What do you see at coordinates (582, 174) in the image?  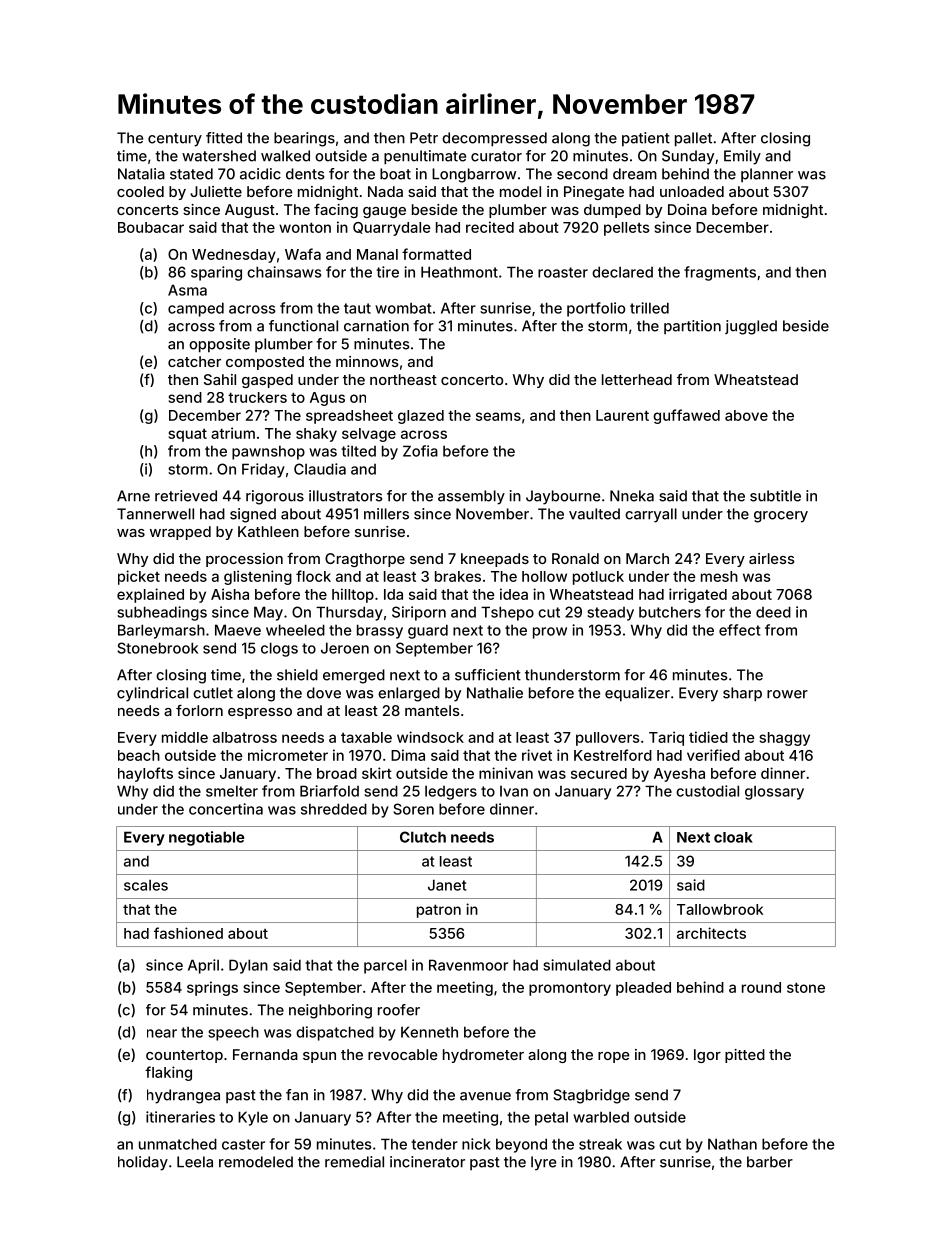 I see `second` at bounding box center [582, 174].
